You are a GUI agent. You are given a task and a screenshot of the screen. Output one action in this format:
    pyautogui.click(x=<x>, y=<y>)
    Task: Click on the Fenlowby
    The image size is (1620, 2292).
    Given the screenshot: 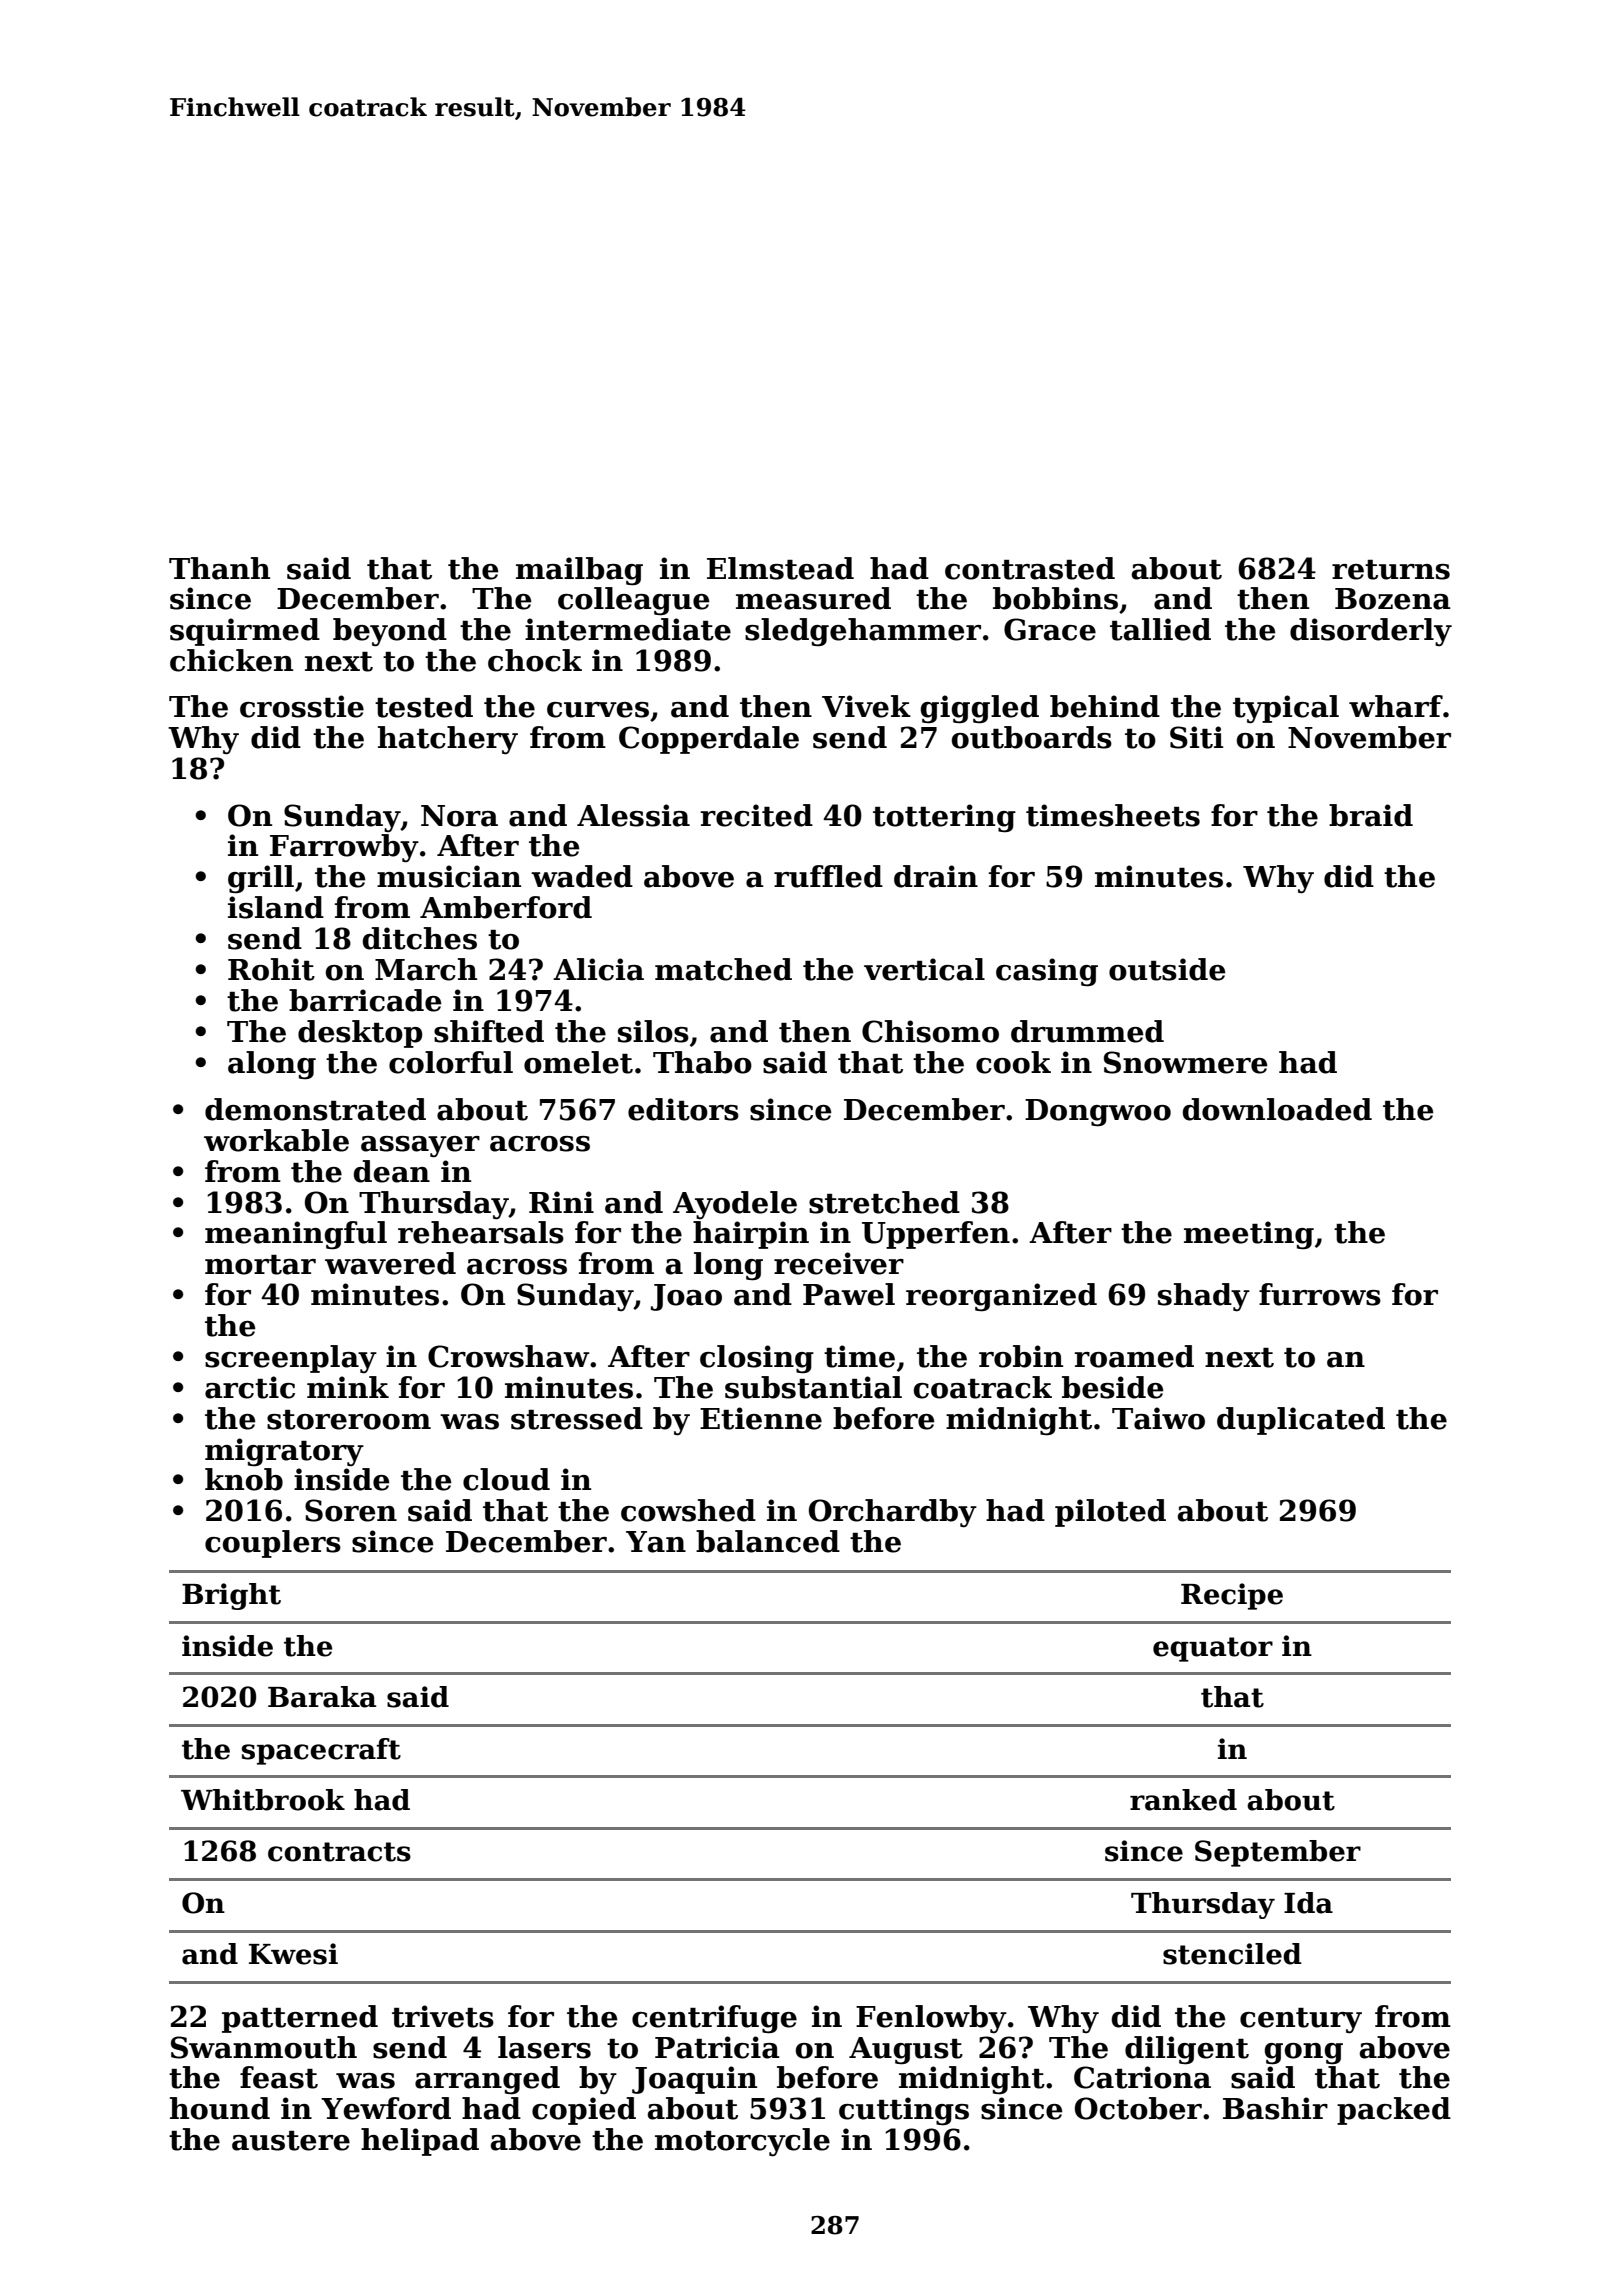 What is the action you would take?
    pyautogui.click(x=931, y=2019)
